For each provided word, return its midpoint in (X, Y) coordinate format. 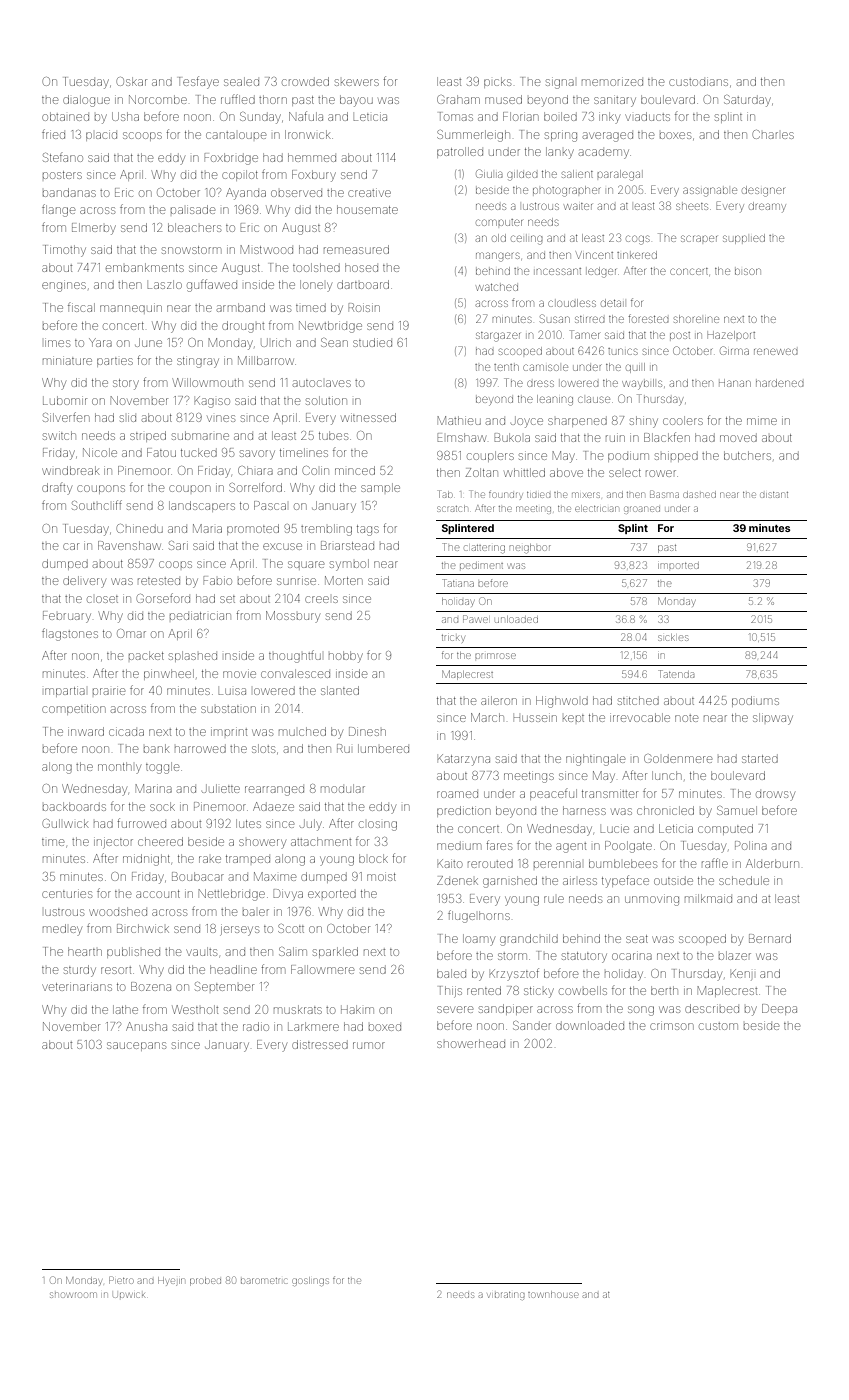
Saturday (747, 101)
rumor (369, 1045)
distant (774, 495)
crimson (671, 1026)
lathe (125, 1009)
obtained (65, 116)
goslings (311, 1281)
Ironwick (307, 134)
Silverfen (66, 417)
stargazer (498, 337)
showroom (73, 1295)
